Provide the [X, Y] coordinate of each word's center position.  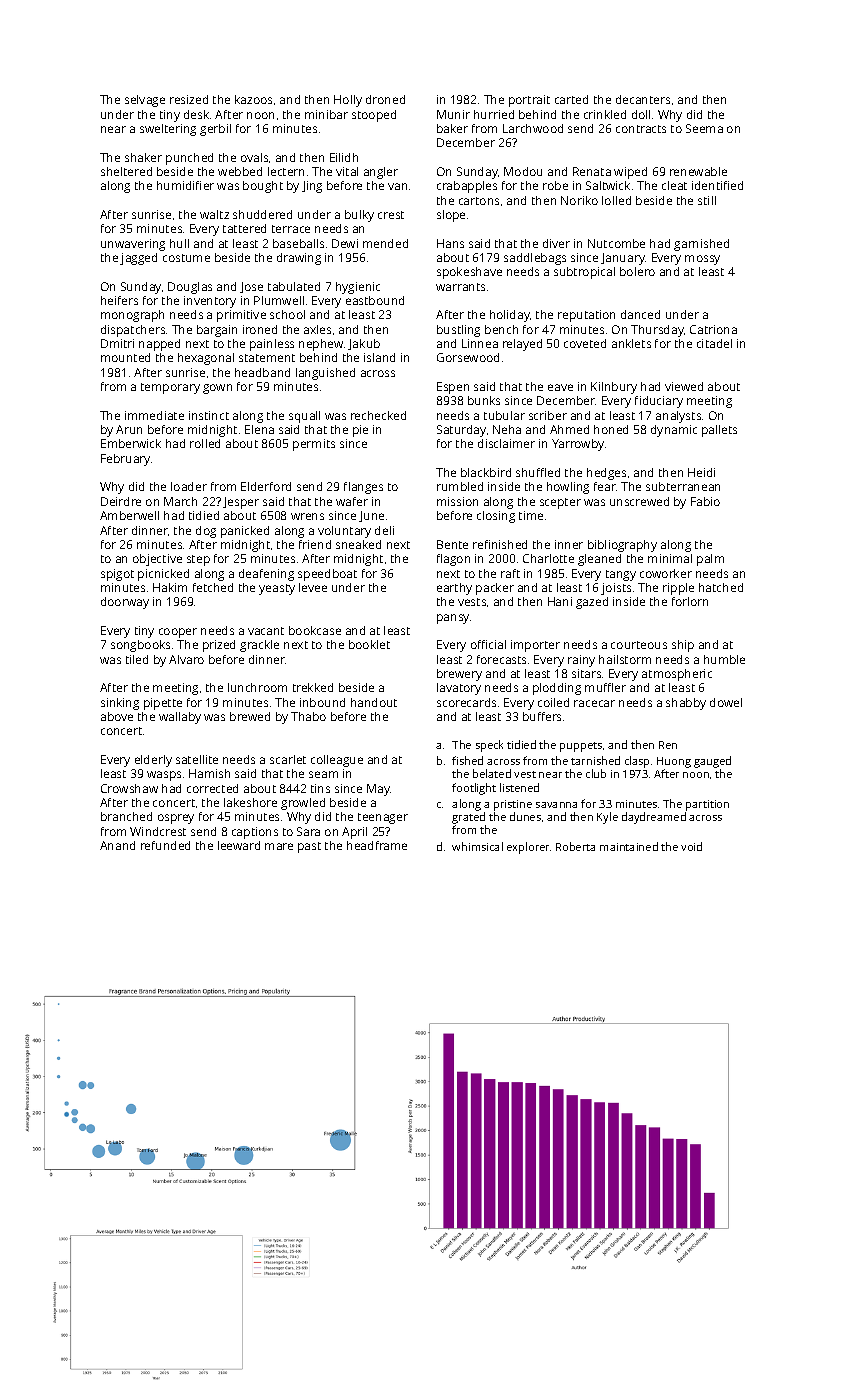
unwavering [133, 245]
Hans [450, 243]
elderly [153, 761]
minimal [670, 558]
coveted [585, 343]
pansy [453, 619]
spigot [117, 575]
